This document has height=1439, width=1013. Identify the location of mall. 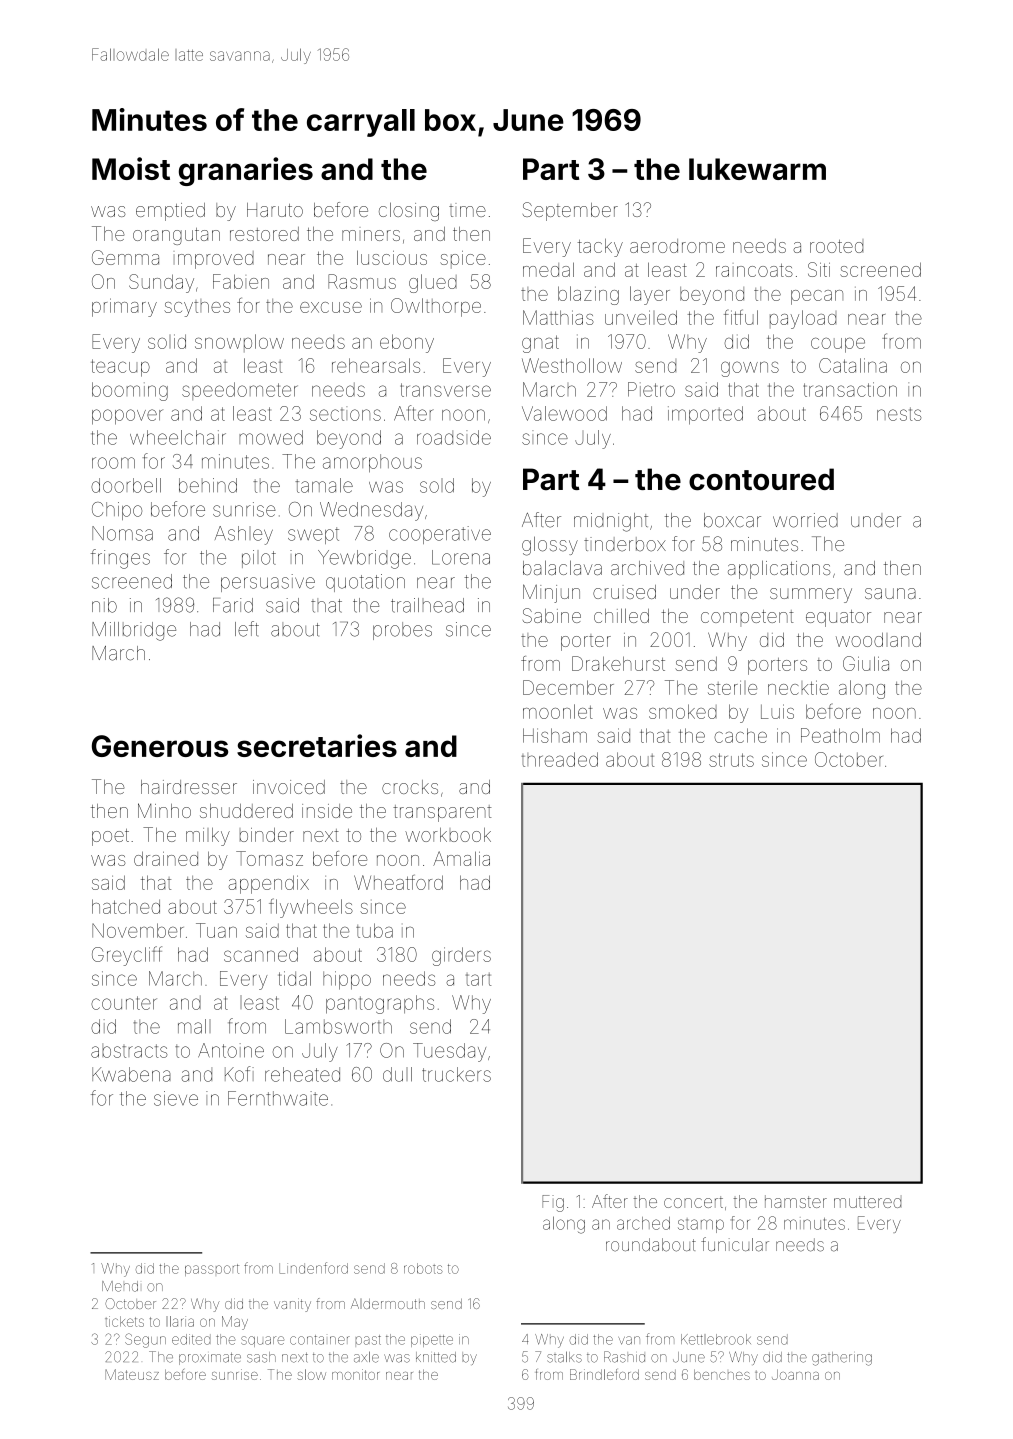
(194, 1026).
